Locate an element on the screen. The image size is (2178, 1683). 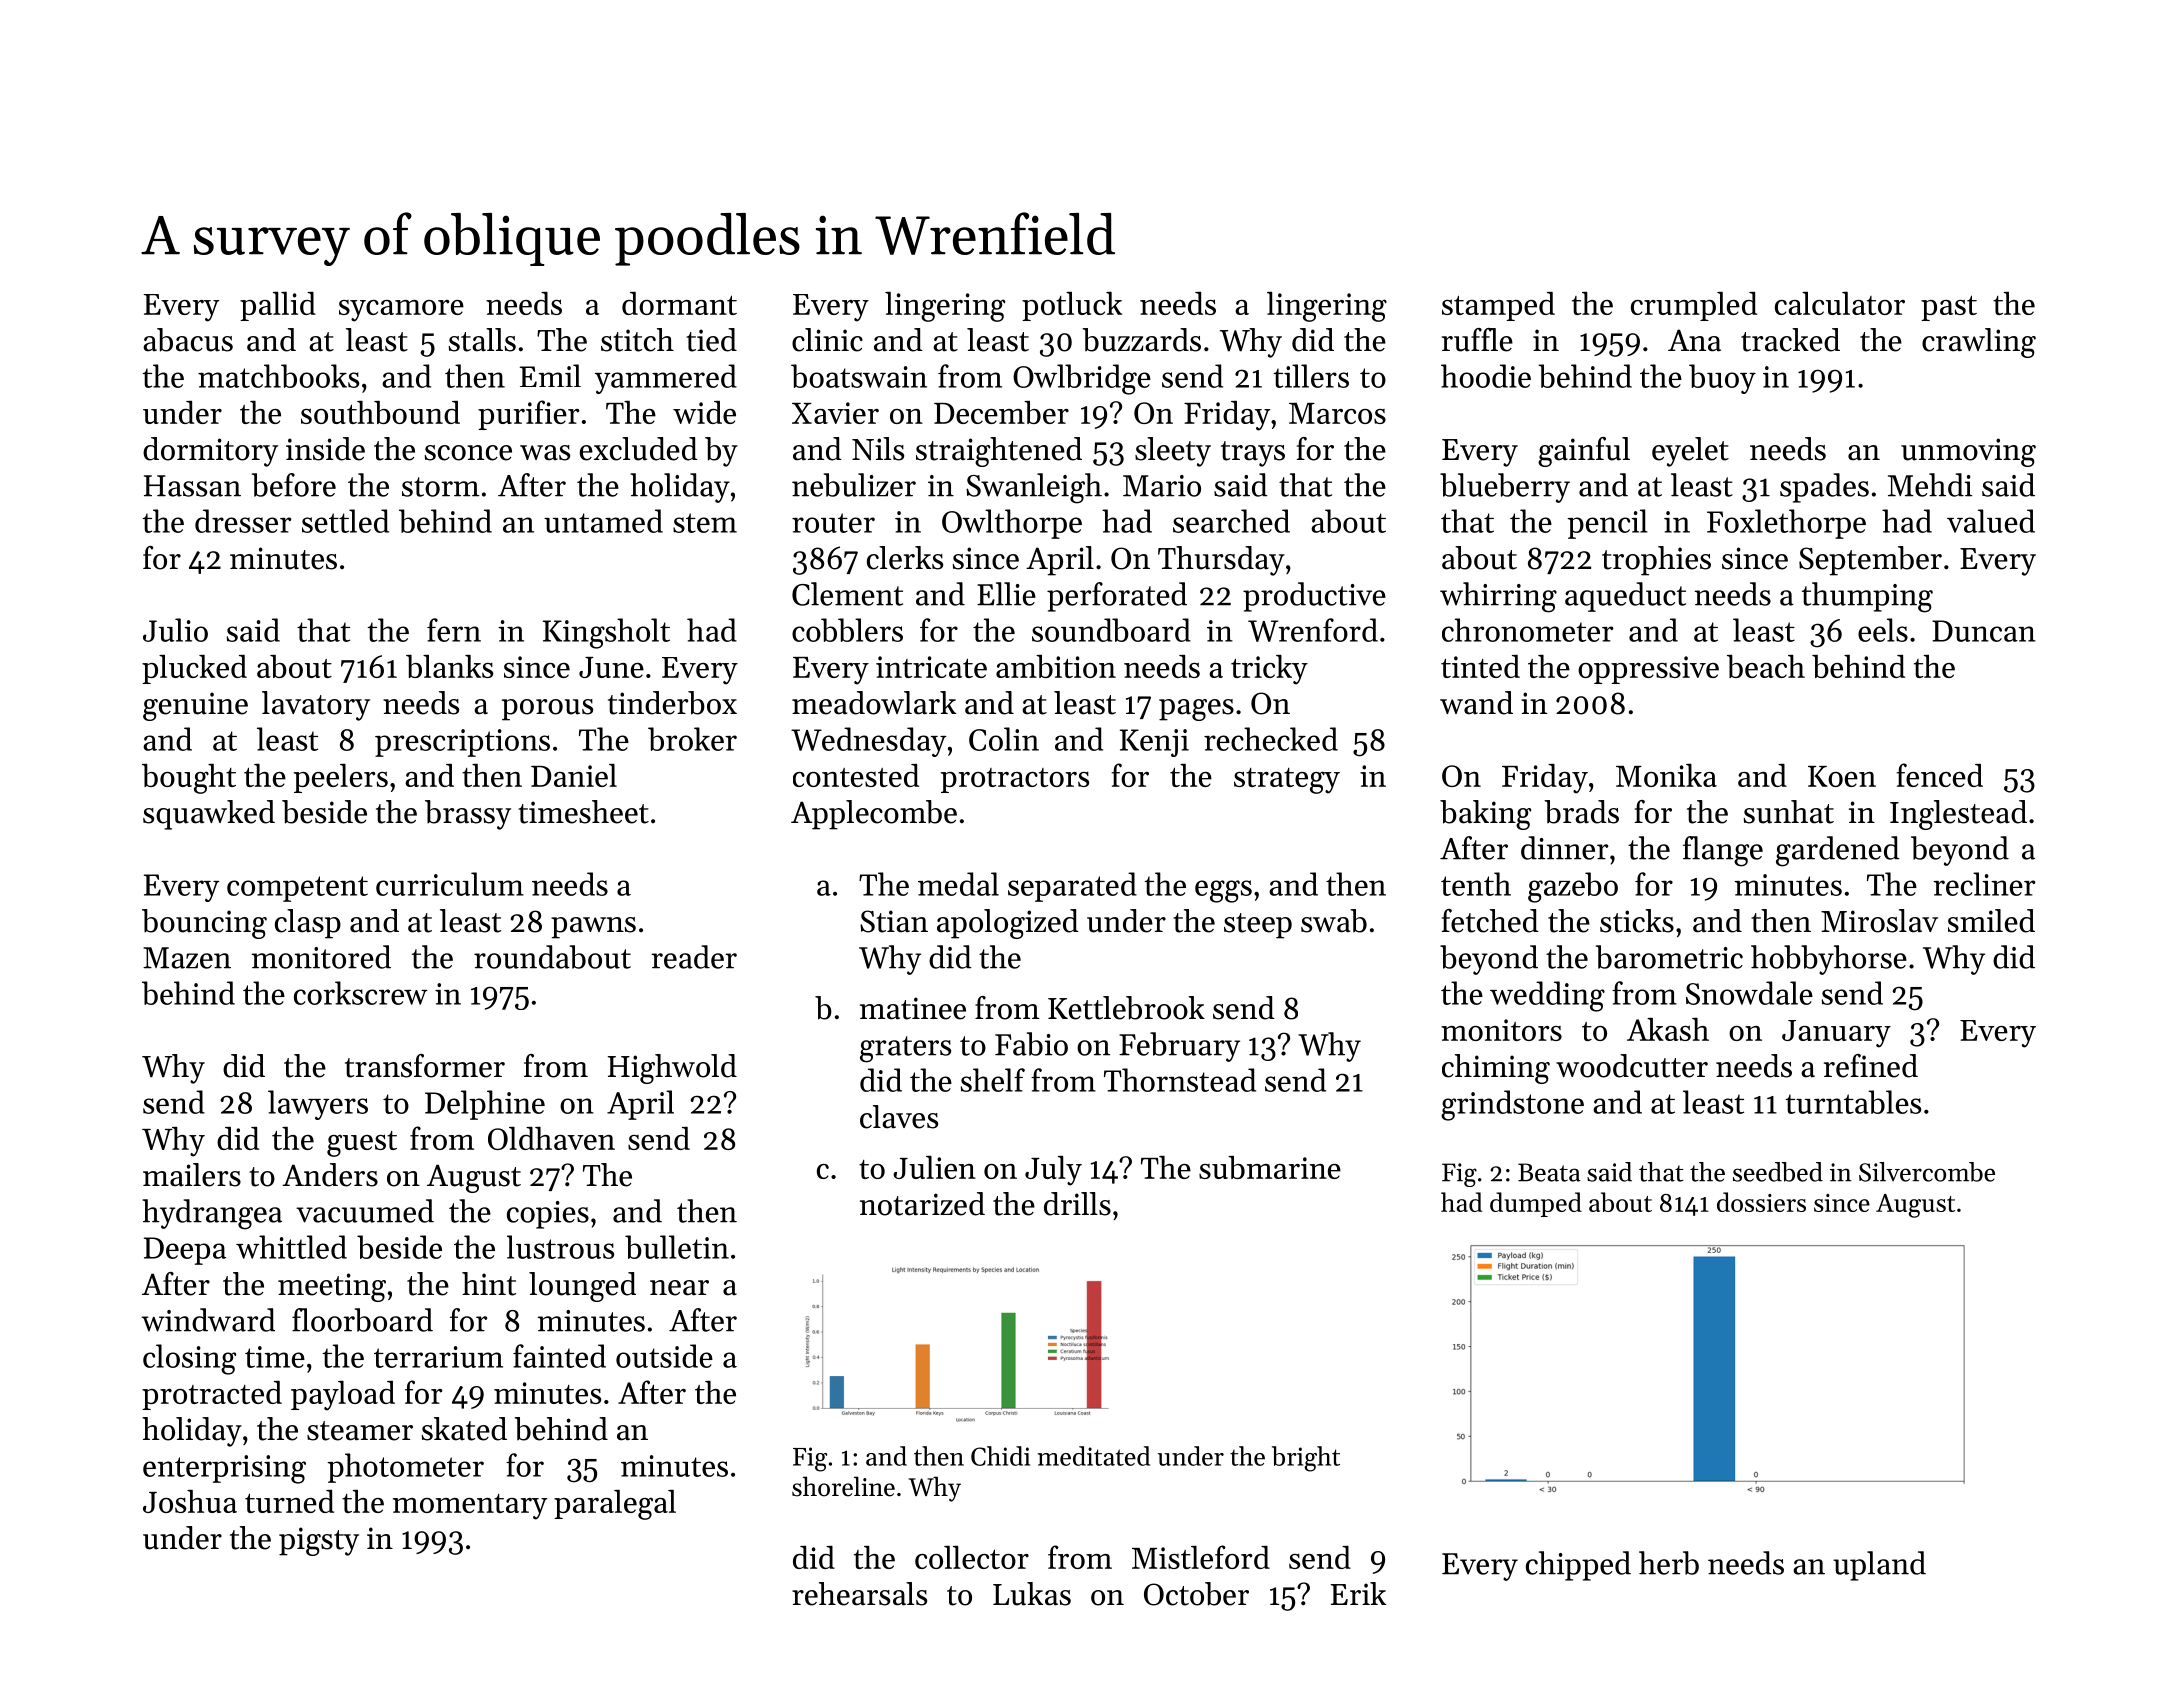
potluck is located at coordinates (1072, 306).
